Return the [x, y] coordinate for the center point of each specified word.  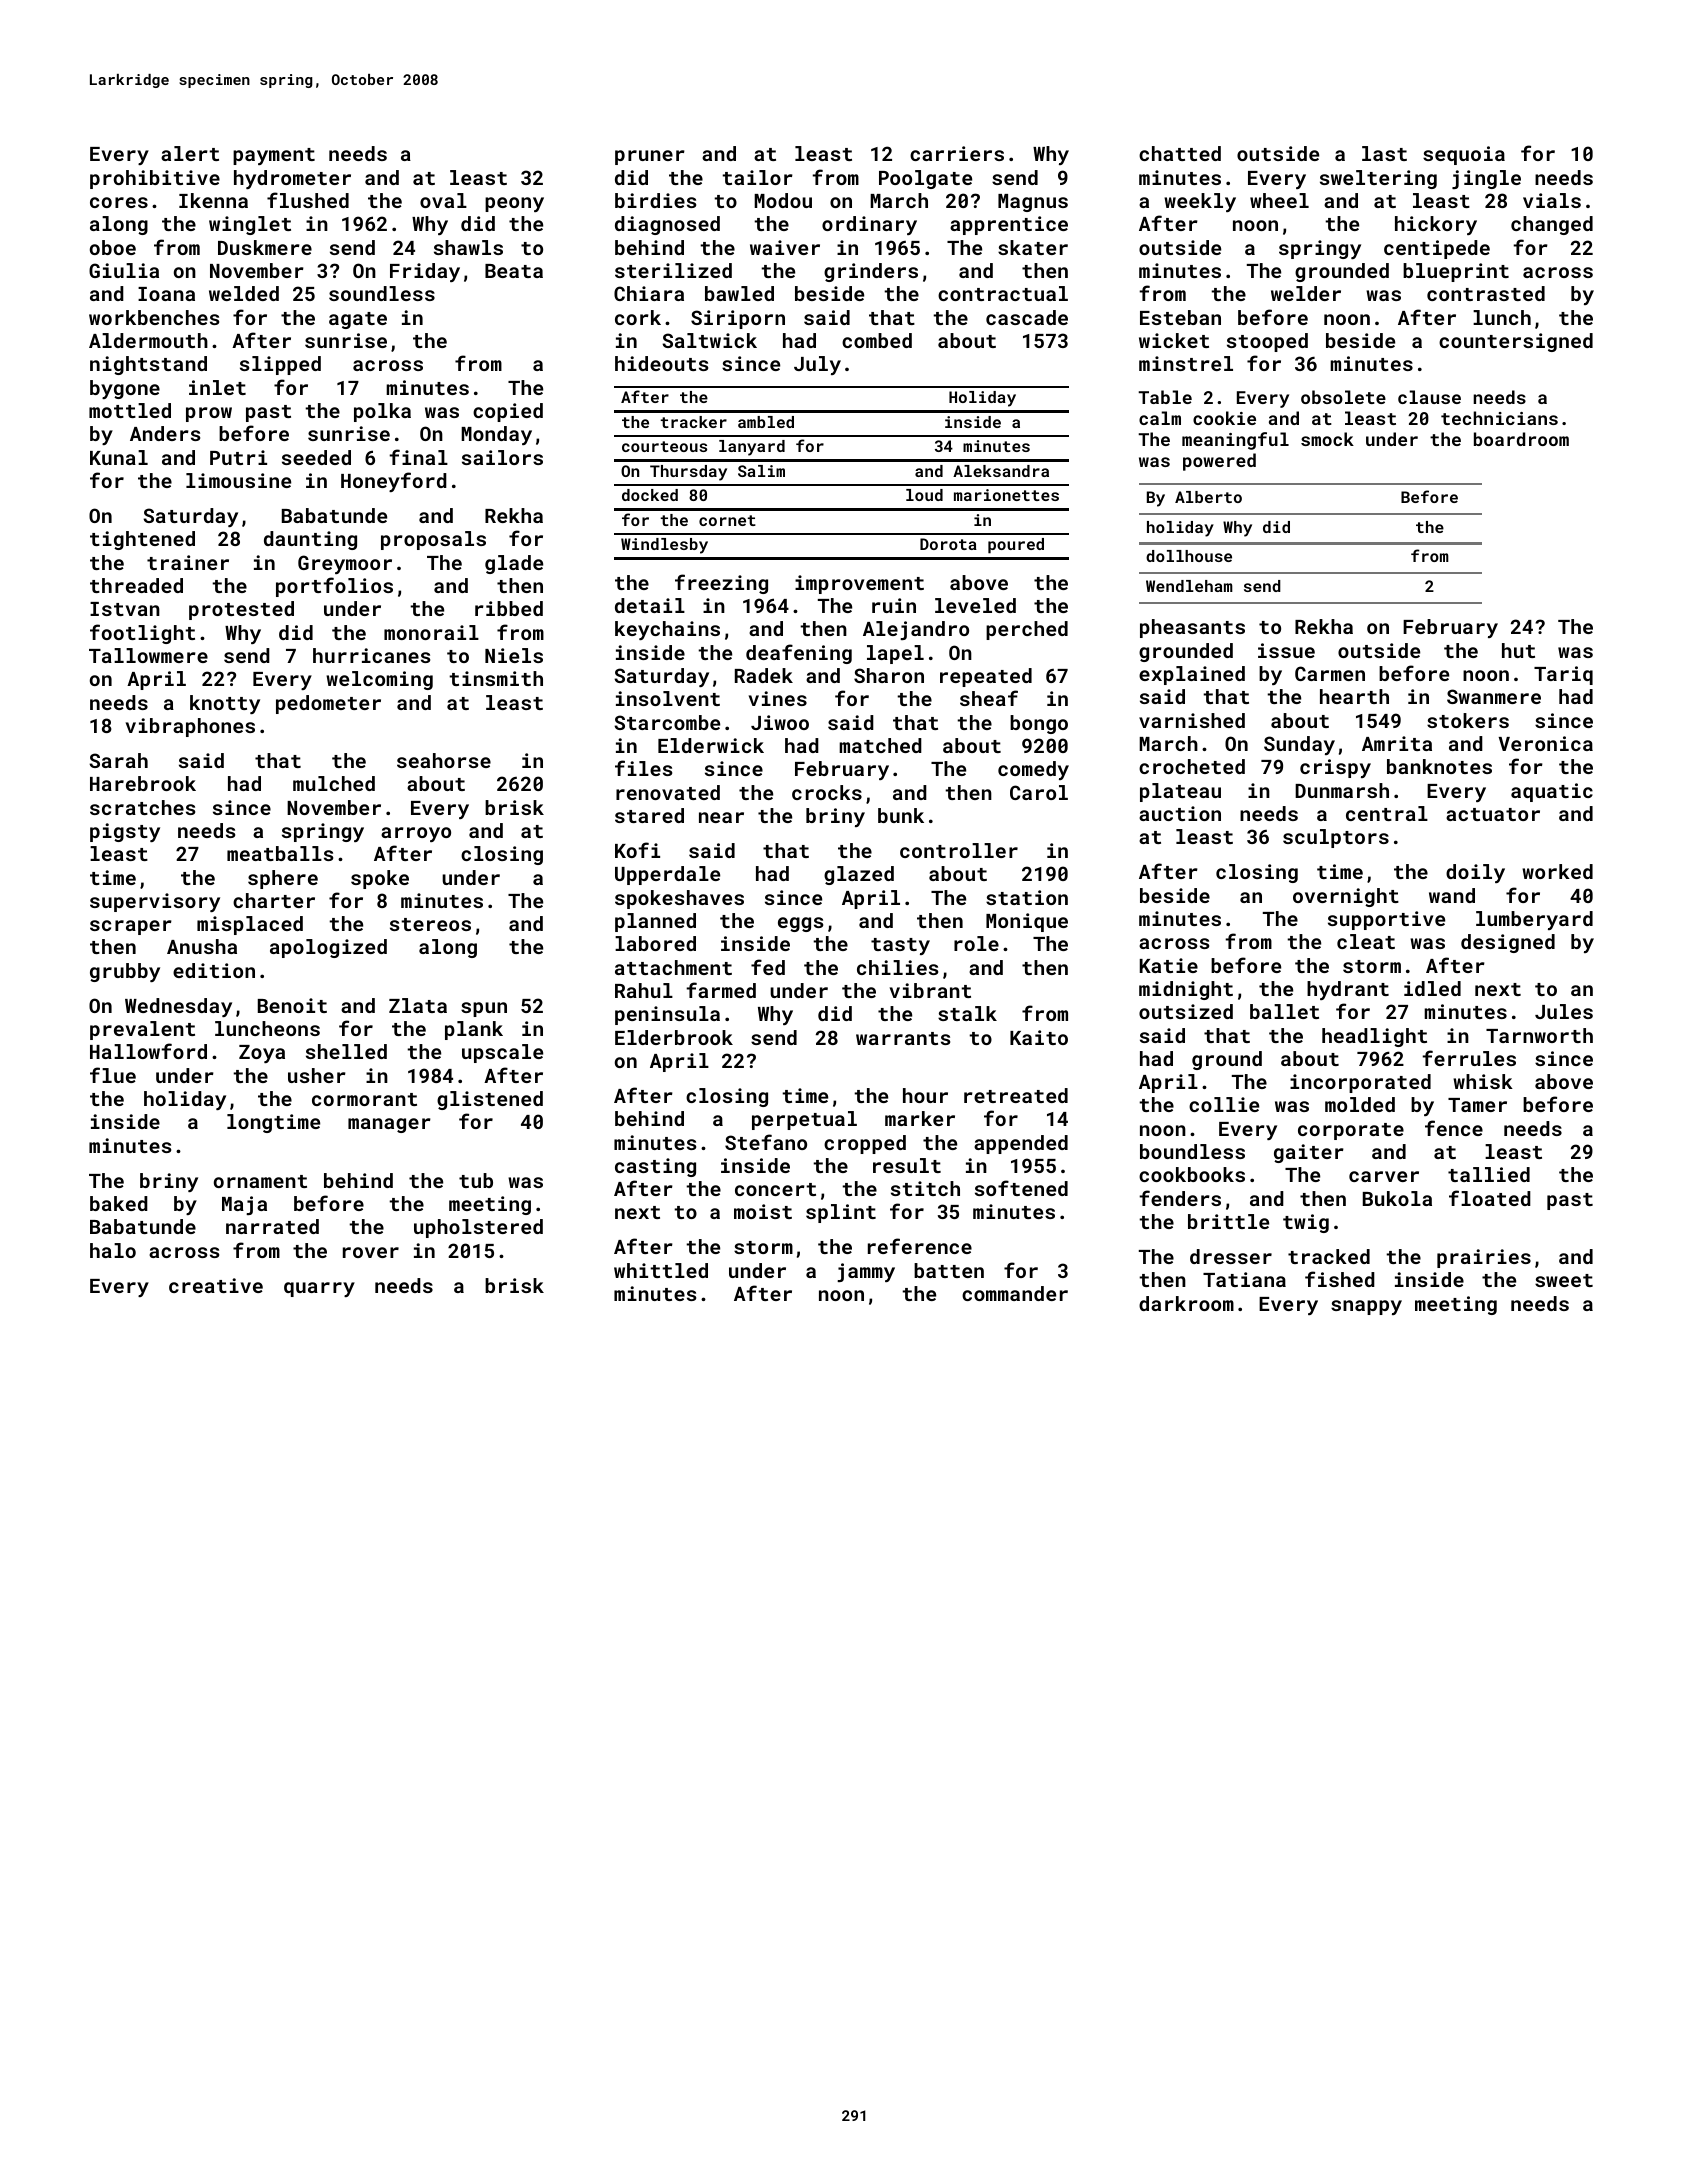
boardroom [1521, 439]
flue [113, 1075]
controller [959, 850]
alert [190, 153]
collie [1224, 1104]
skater [1033, 247]
